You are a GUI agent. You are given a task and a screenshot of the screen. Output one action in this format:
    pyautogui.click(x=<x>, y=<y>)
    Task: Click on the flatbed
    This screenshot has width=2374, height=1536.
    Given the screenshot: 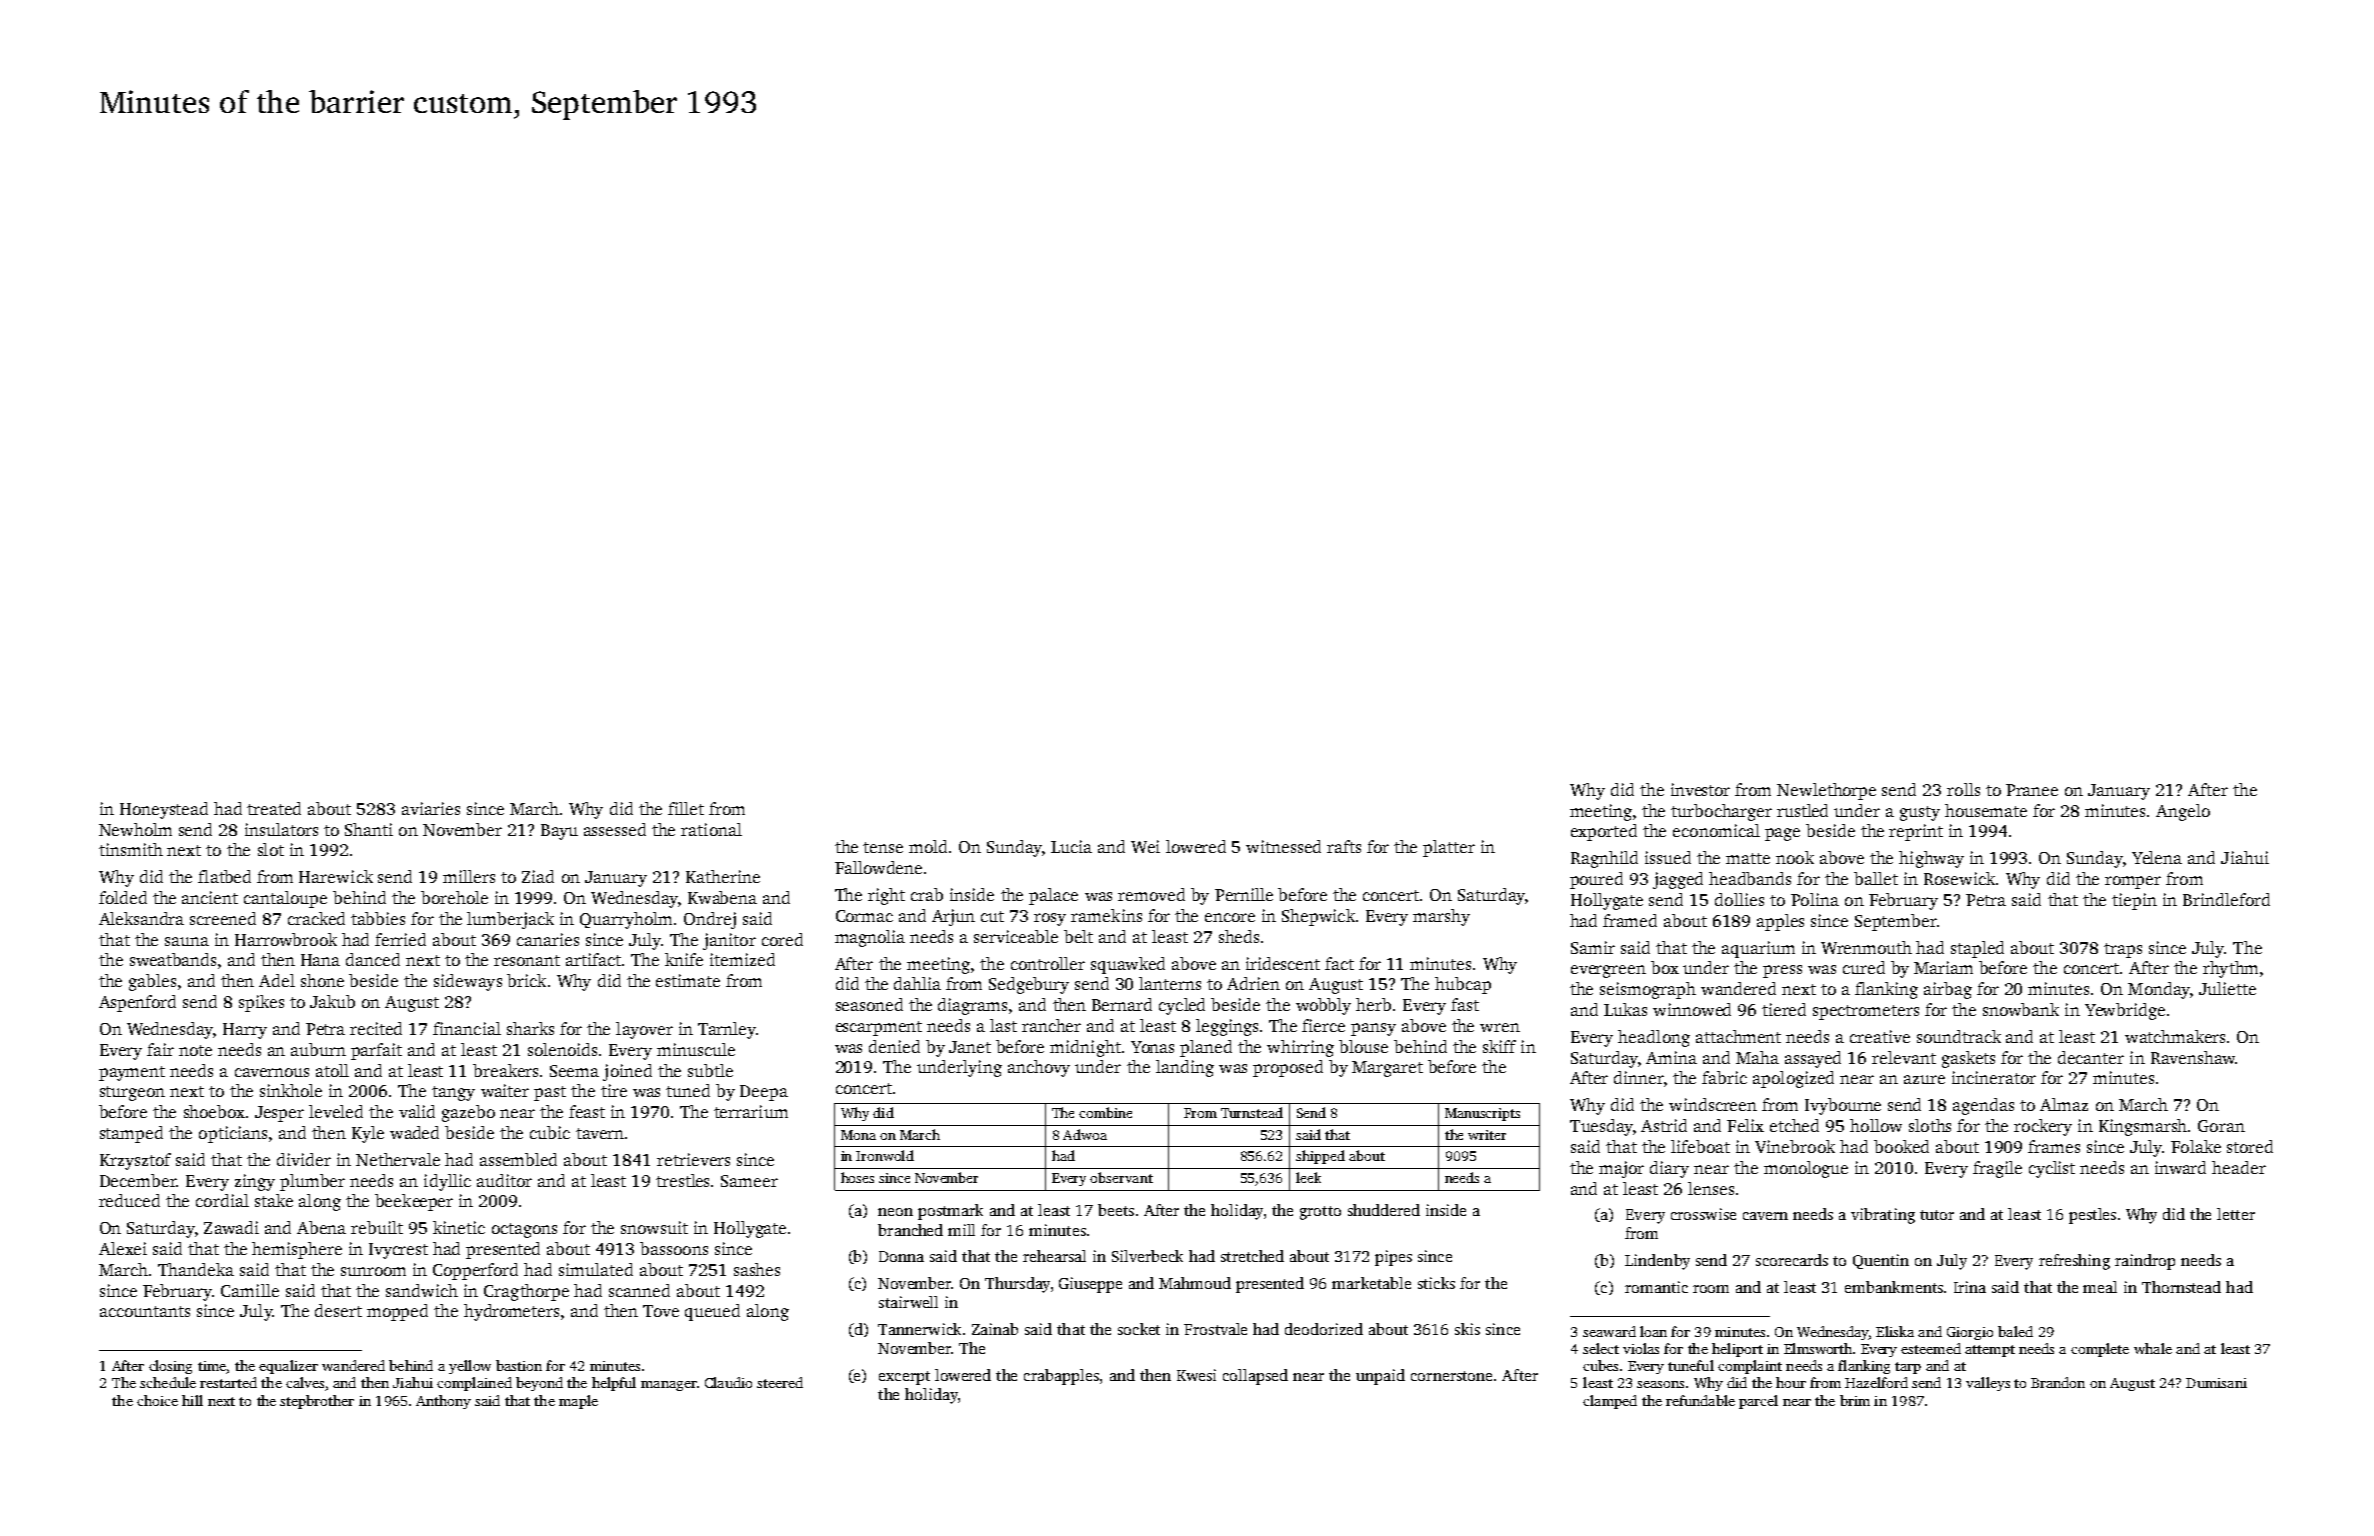 What is the action you would take?
    pyautogui.click(x=224, y=876)
